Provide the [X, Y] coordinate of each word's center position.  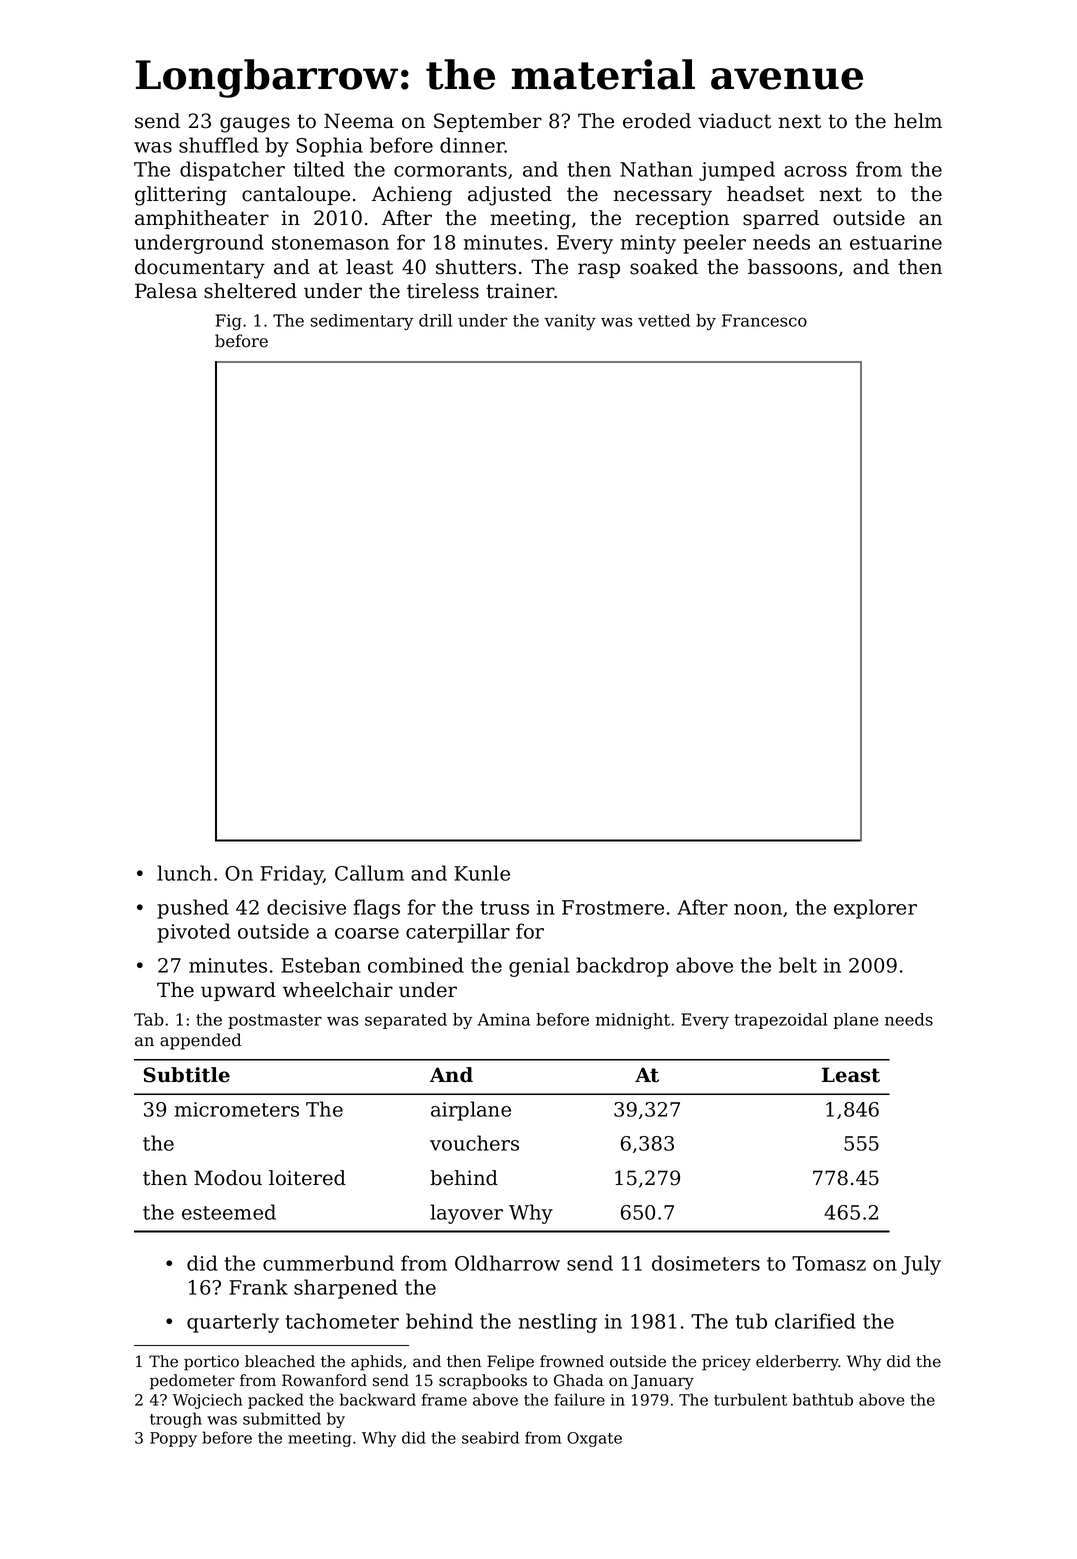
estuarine [896, 242]
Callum [369, 873]
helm [918, 121]
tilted [319, 169]
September [488, 122]
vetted [664, 320]
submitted [282, 1418]
